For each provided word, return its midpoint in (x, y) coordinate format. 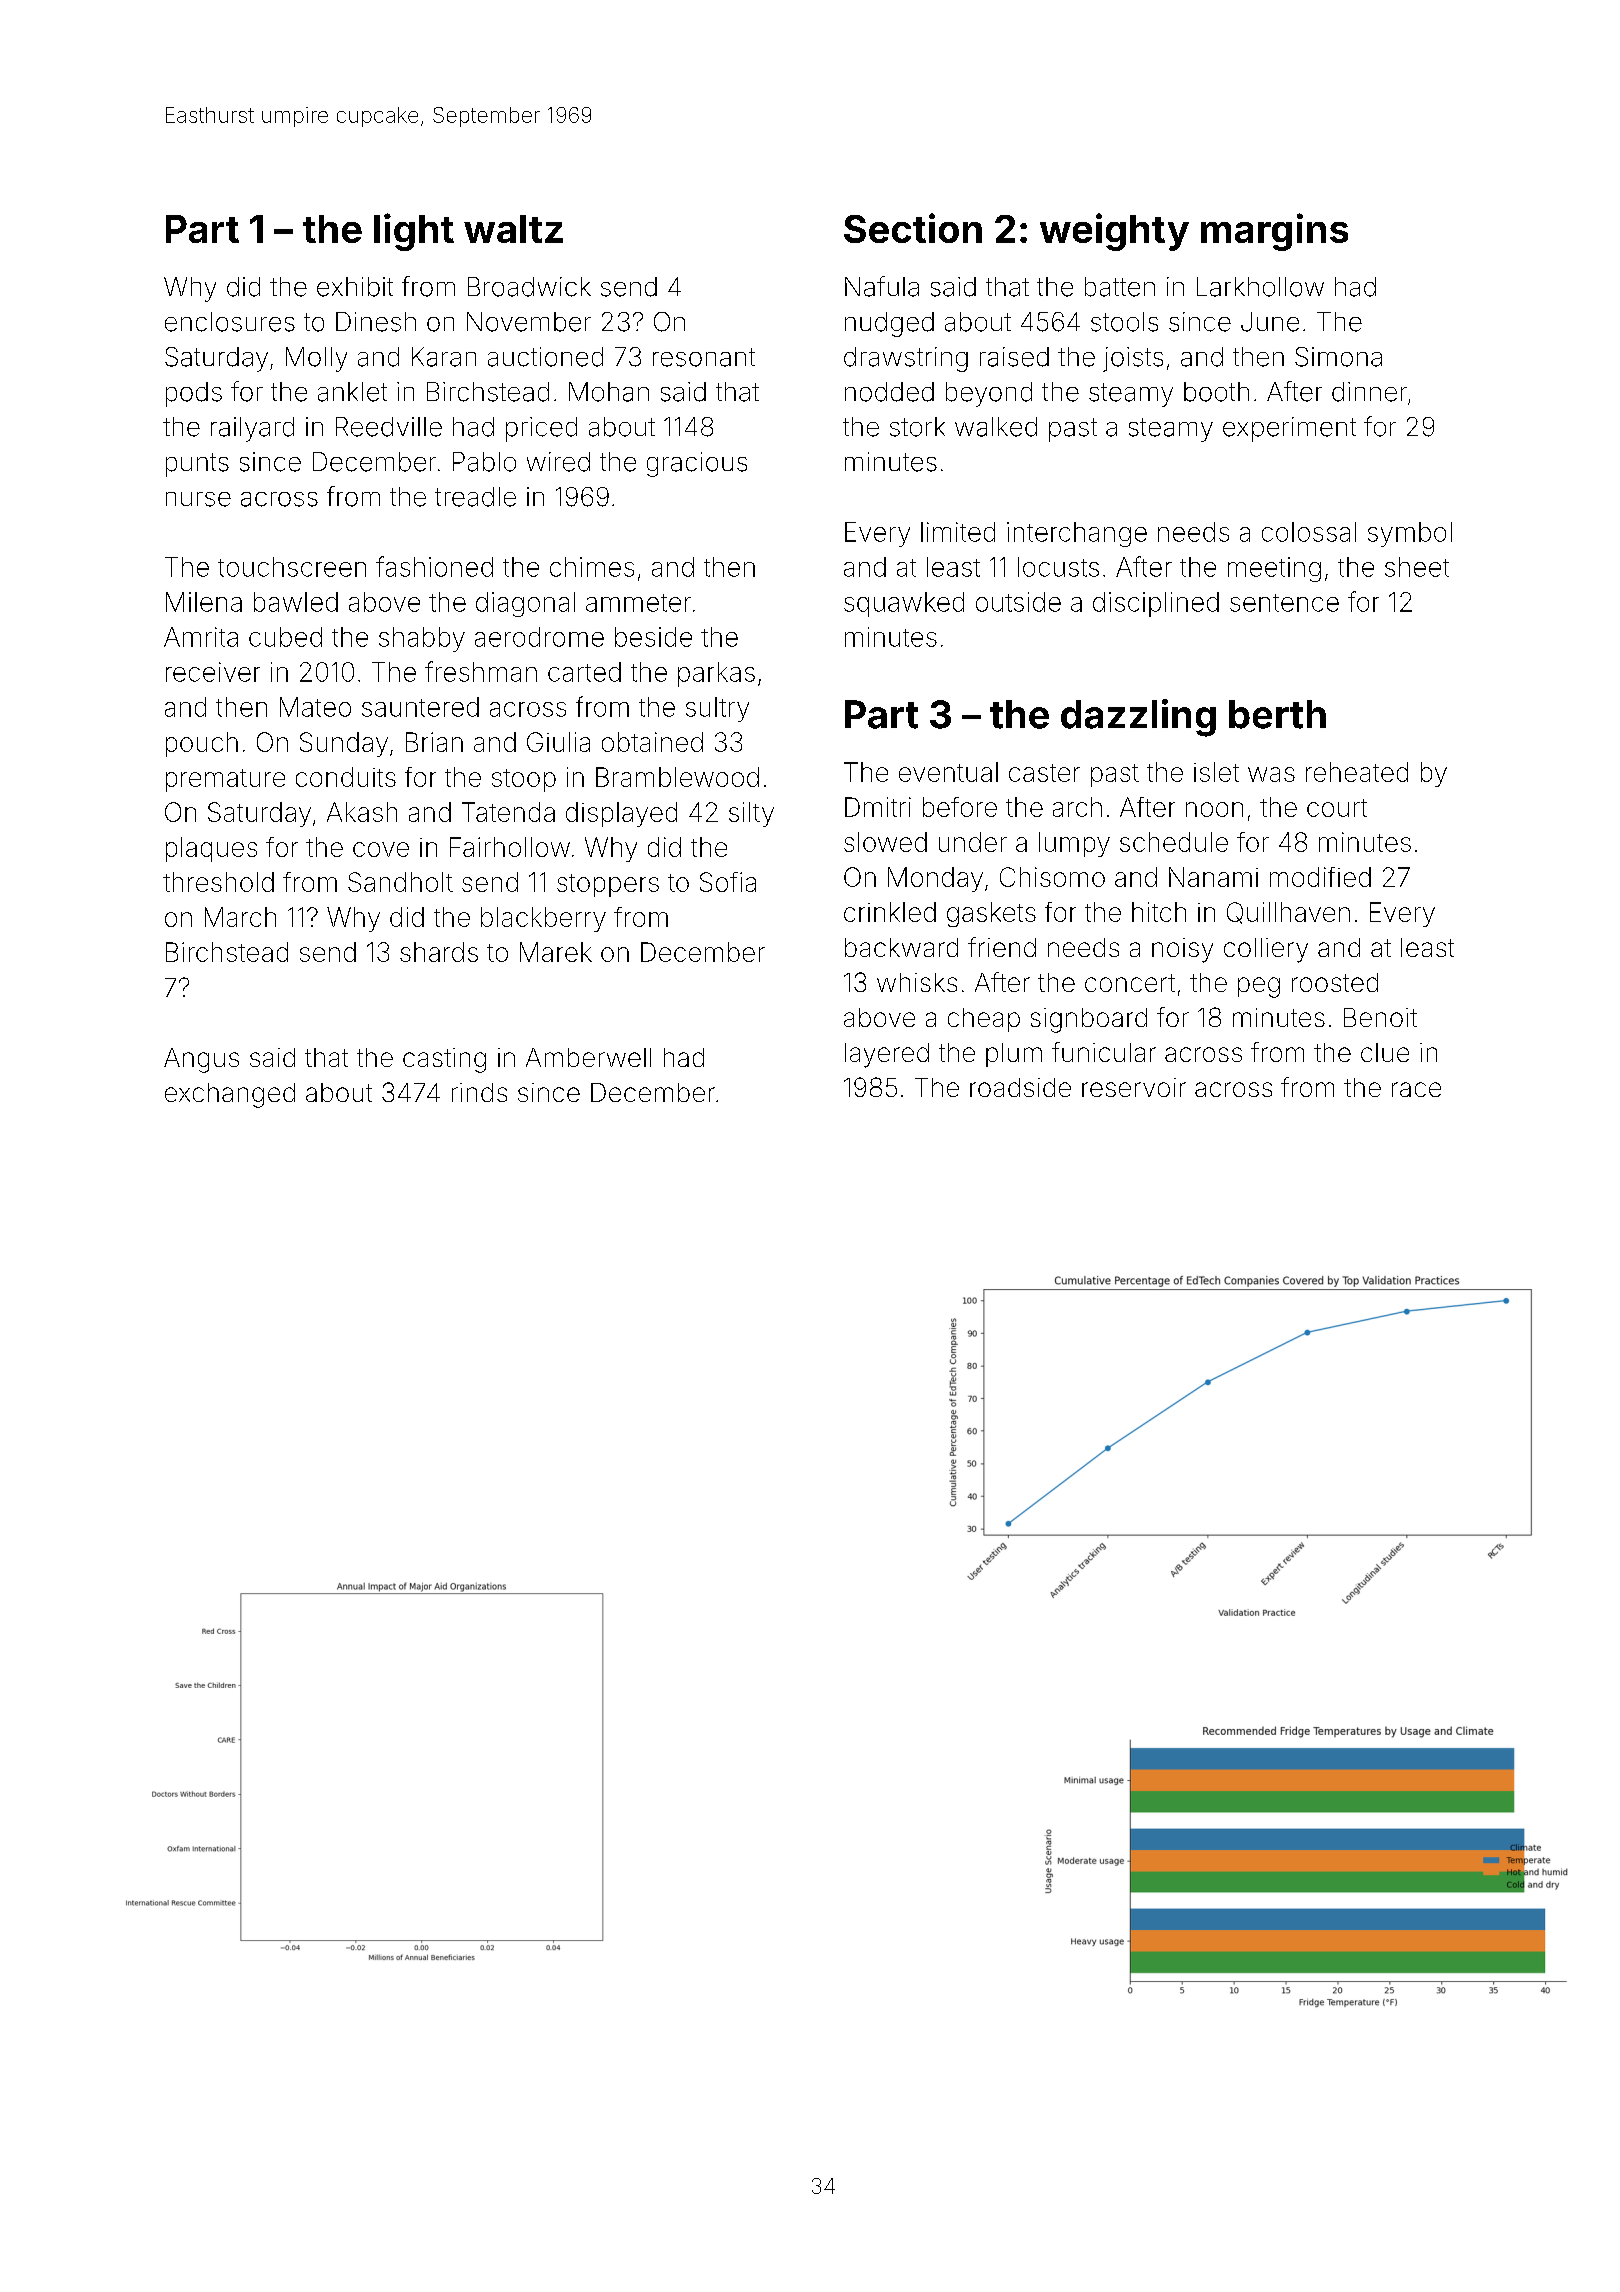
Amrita (201, 637)
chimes (592, 567)
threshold (218, 882)
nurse (198, 499)
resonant (704, 357)
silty (751, 814)
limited (958, 532)
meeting (1274, 569)
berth (1277, 714)
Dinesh (376, 322)
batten (1120, 287)
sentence (1284, 603)
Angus (201, 1060)
